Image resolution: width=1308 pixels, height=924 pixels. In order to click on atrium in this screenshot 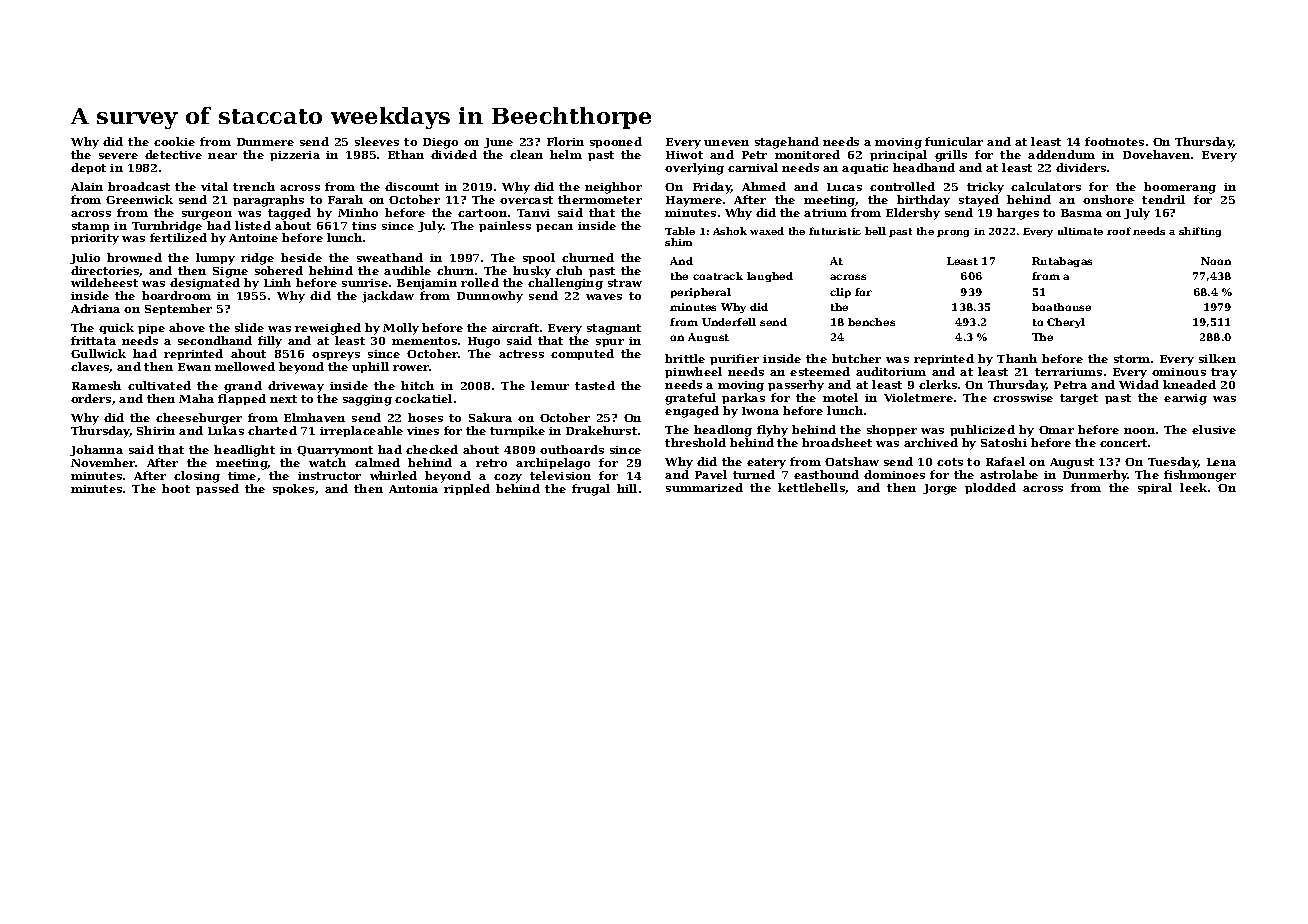, I will do `click(825, 213)`.
